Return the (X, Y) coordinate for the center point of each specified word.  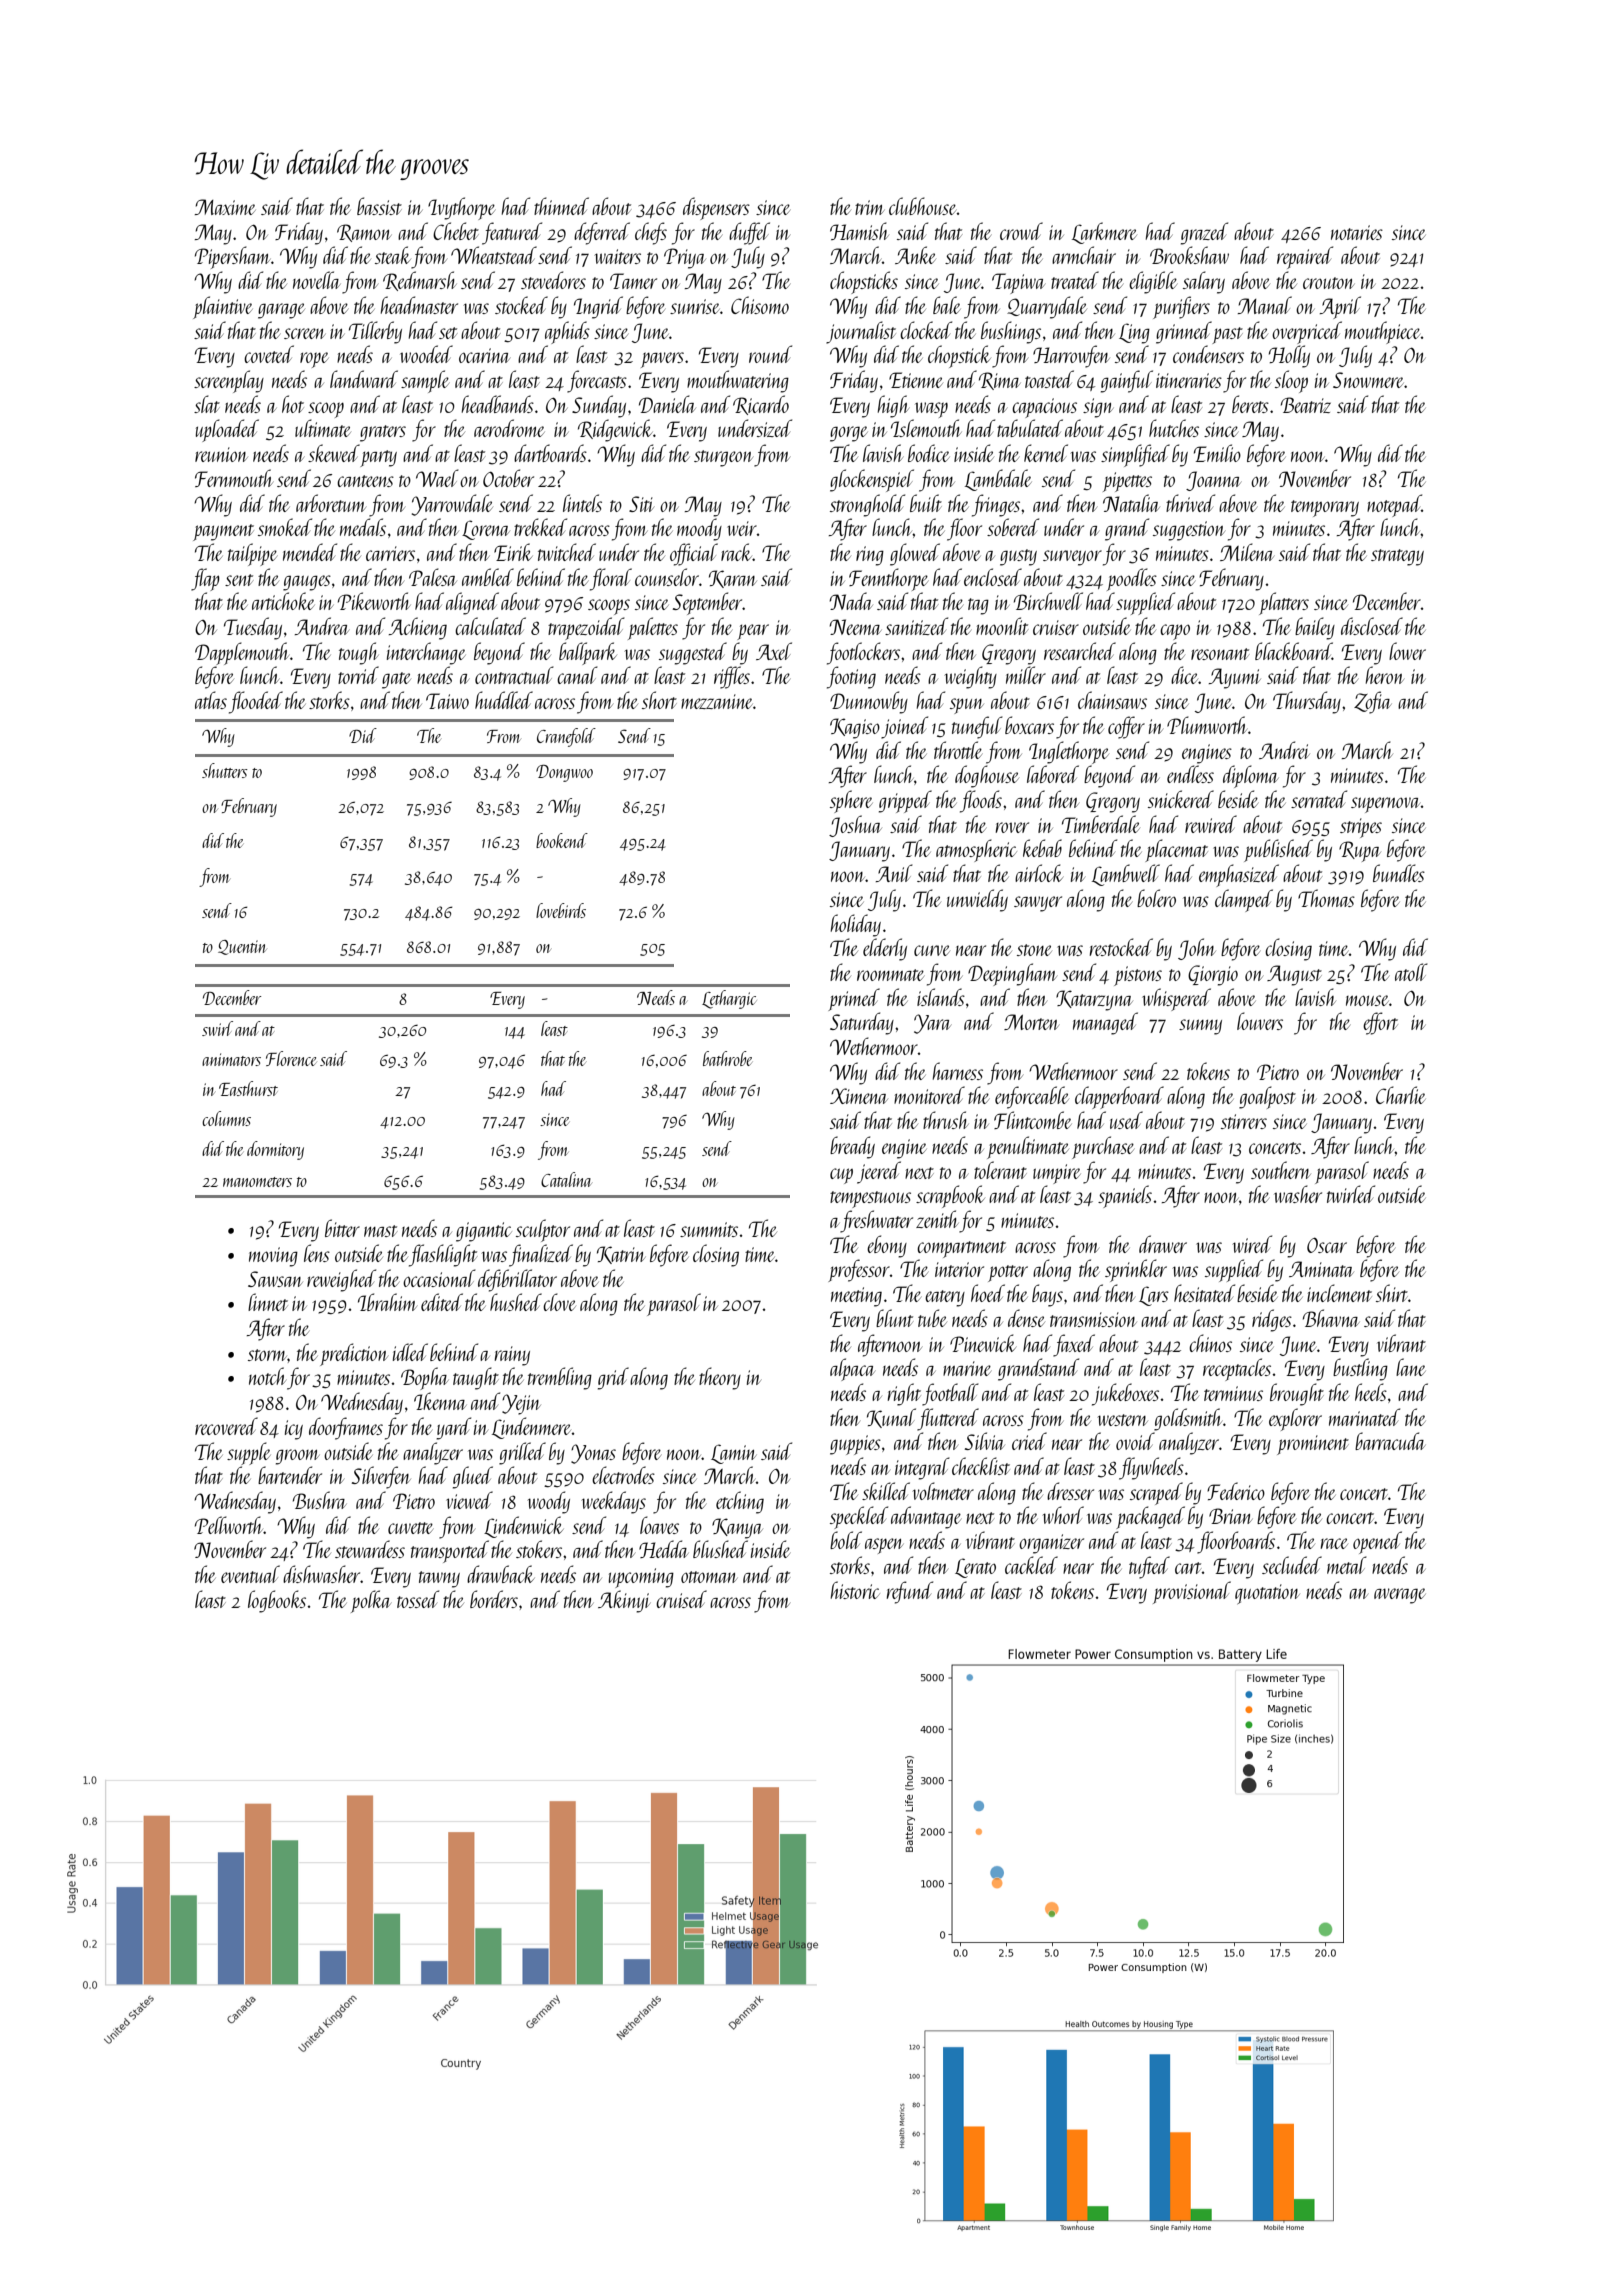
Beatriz (1306, 405)
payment (223, 532)
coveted (269, 354)
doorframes (346, 1428)
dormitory (275, 1150)
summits (709, 1229)
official (694, 554)
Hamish (859, 231)
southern (1281, 1170)
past (1227, 335)
